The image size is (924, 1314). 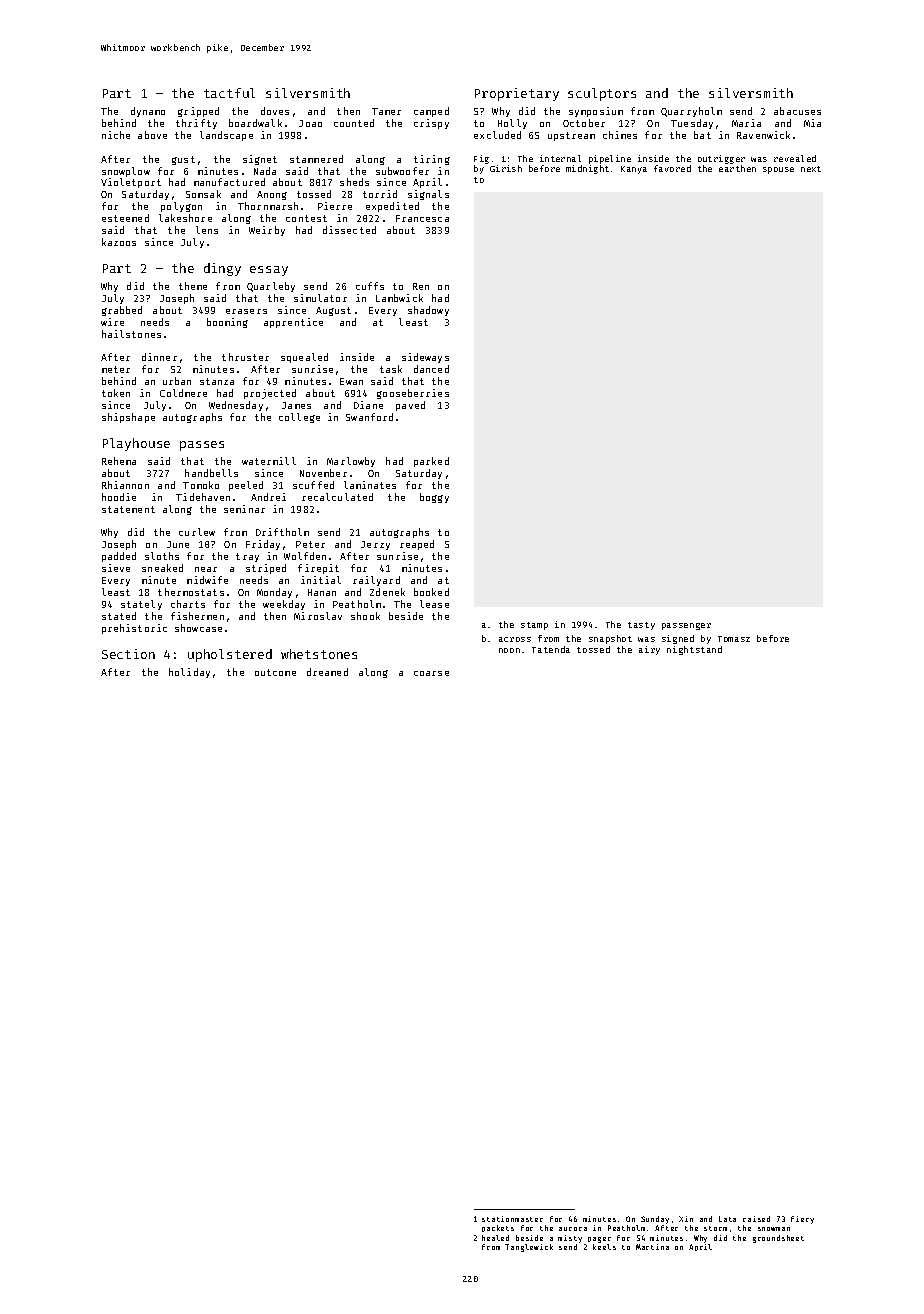 What do you see at coordinates (512, 1219) in the screenshot?
I see `stationmaster` at bounding box center [512, 1219].
